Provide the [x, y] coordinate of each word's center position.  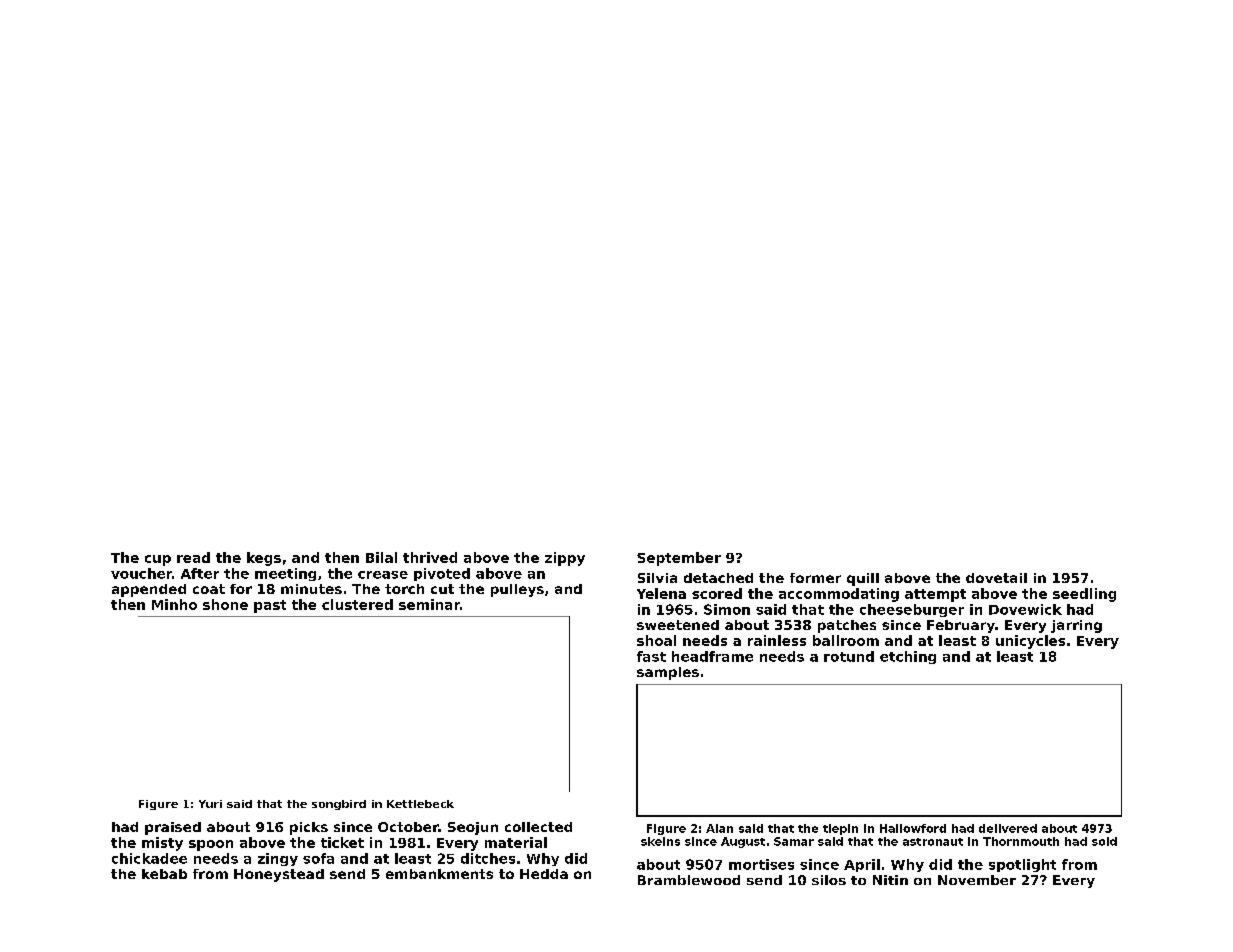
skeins [660, 841]
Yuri [210, 804]
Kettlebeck [420, 804]
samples [668, 673]
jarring [1076, 626]
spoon [211, 845]
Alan [719, 828]
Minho [174, 604]
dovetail [996, 578]
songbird [339, 805]
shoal [656, 640]
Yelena [661, 593]
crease [383, 575]
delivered [1008, 828]
